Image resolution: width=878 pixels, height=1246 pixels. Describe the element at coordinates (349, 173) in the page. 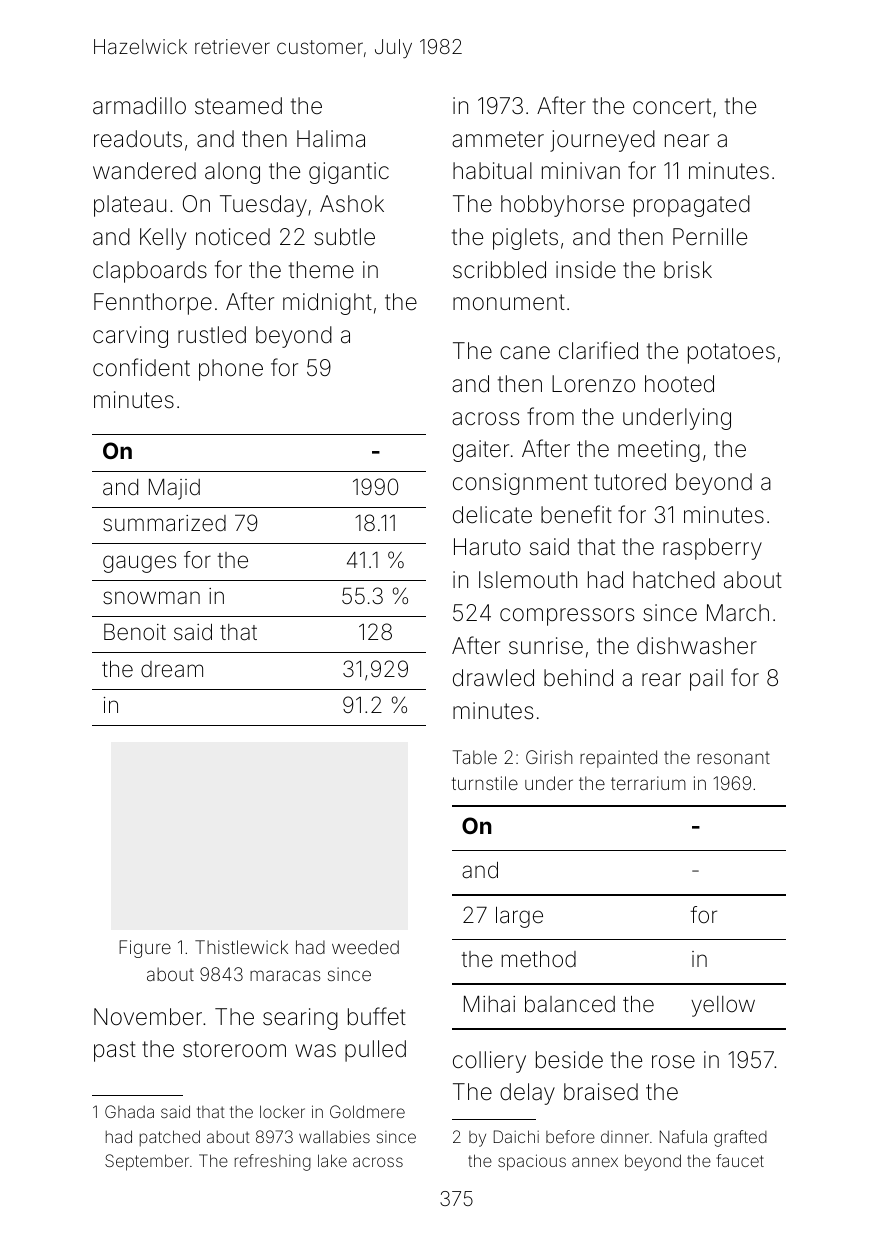

I see `gigantic` at that location.
